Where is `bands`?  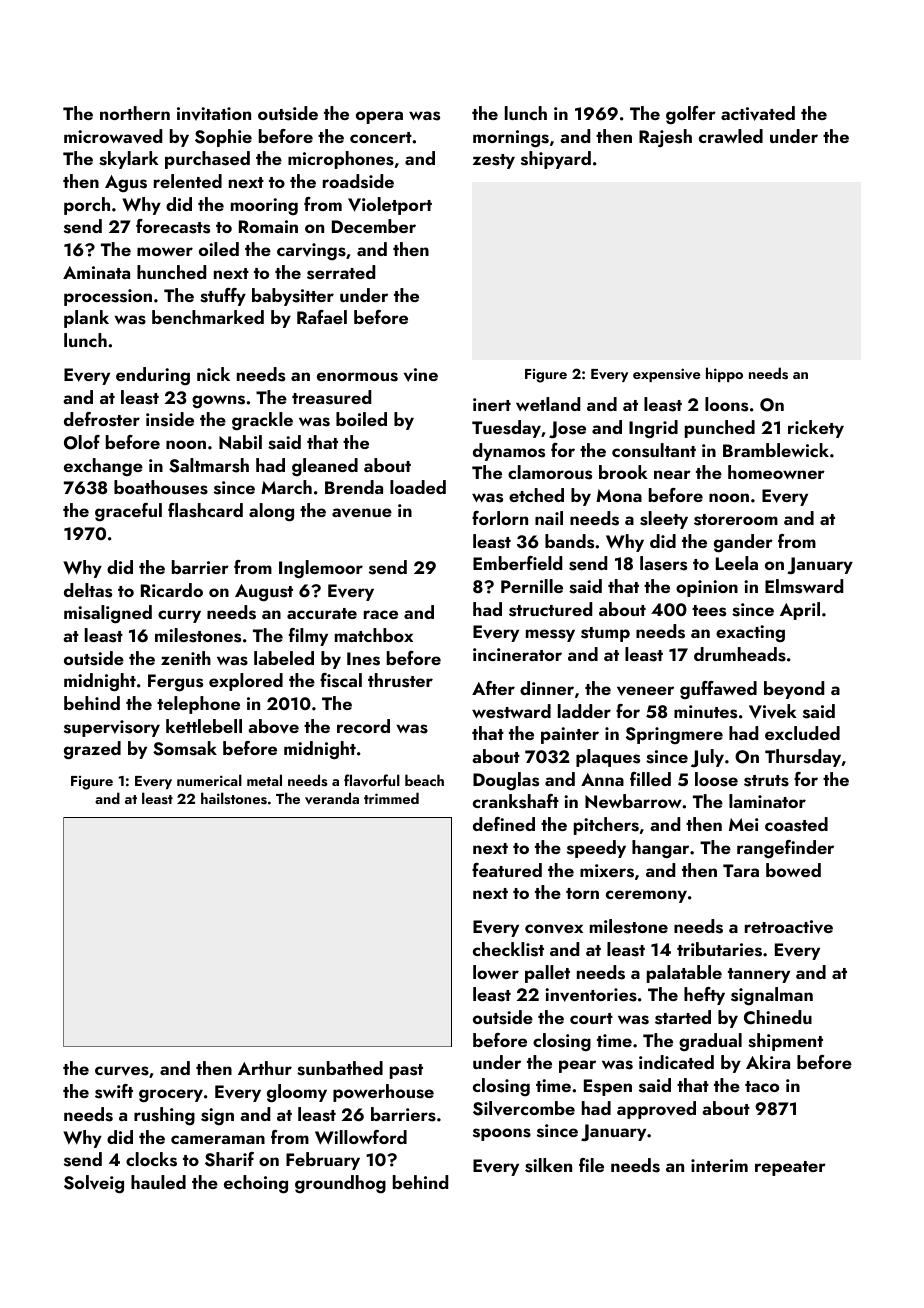 bands is located at coordinates (569, 541).
